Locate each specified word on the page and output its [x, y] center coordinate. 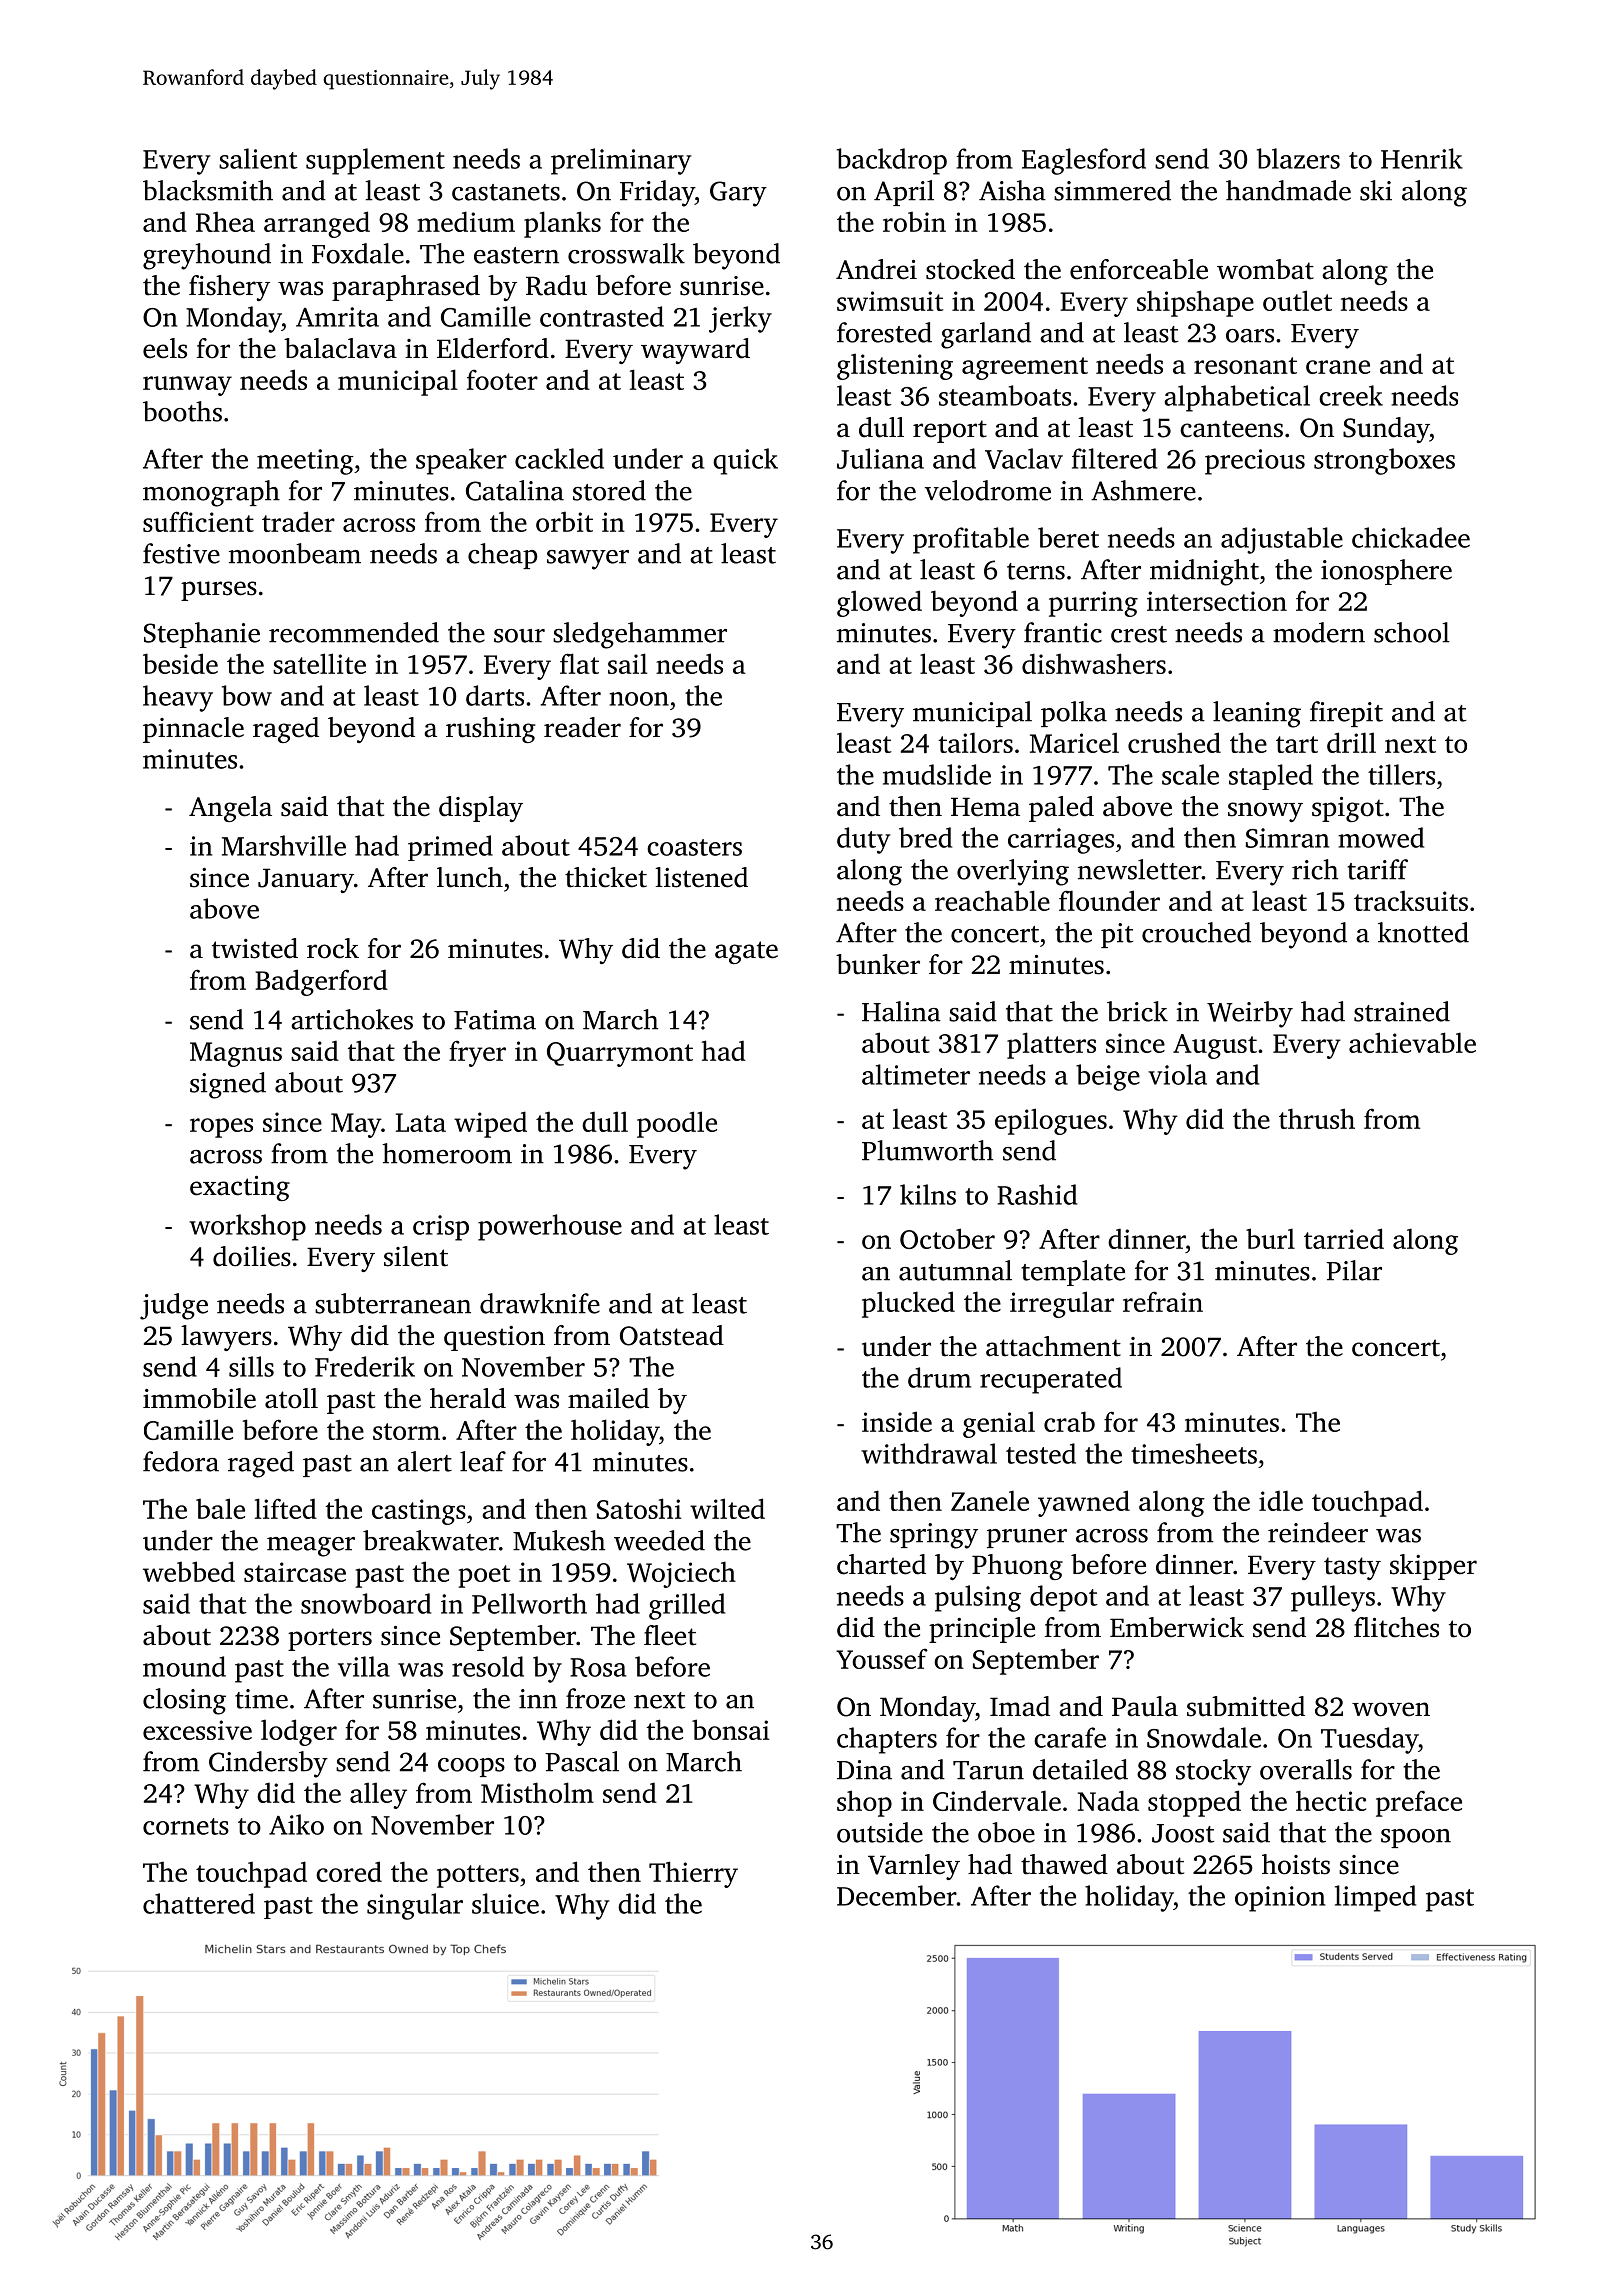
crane [1338, 367]
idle [1281, 1500]
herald [468, 1398]
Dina [864, 1770]
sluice [505, 1903]
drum [939, 1377]
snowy [1265, 812]
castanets [506, 192]
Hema [985, 807]
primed [450, 848]
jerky [740, 319]
